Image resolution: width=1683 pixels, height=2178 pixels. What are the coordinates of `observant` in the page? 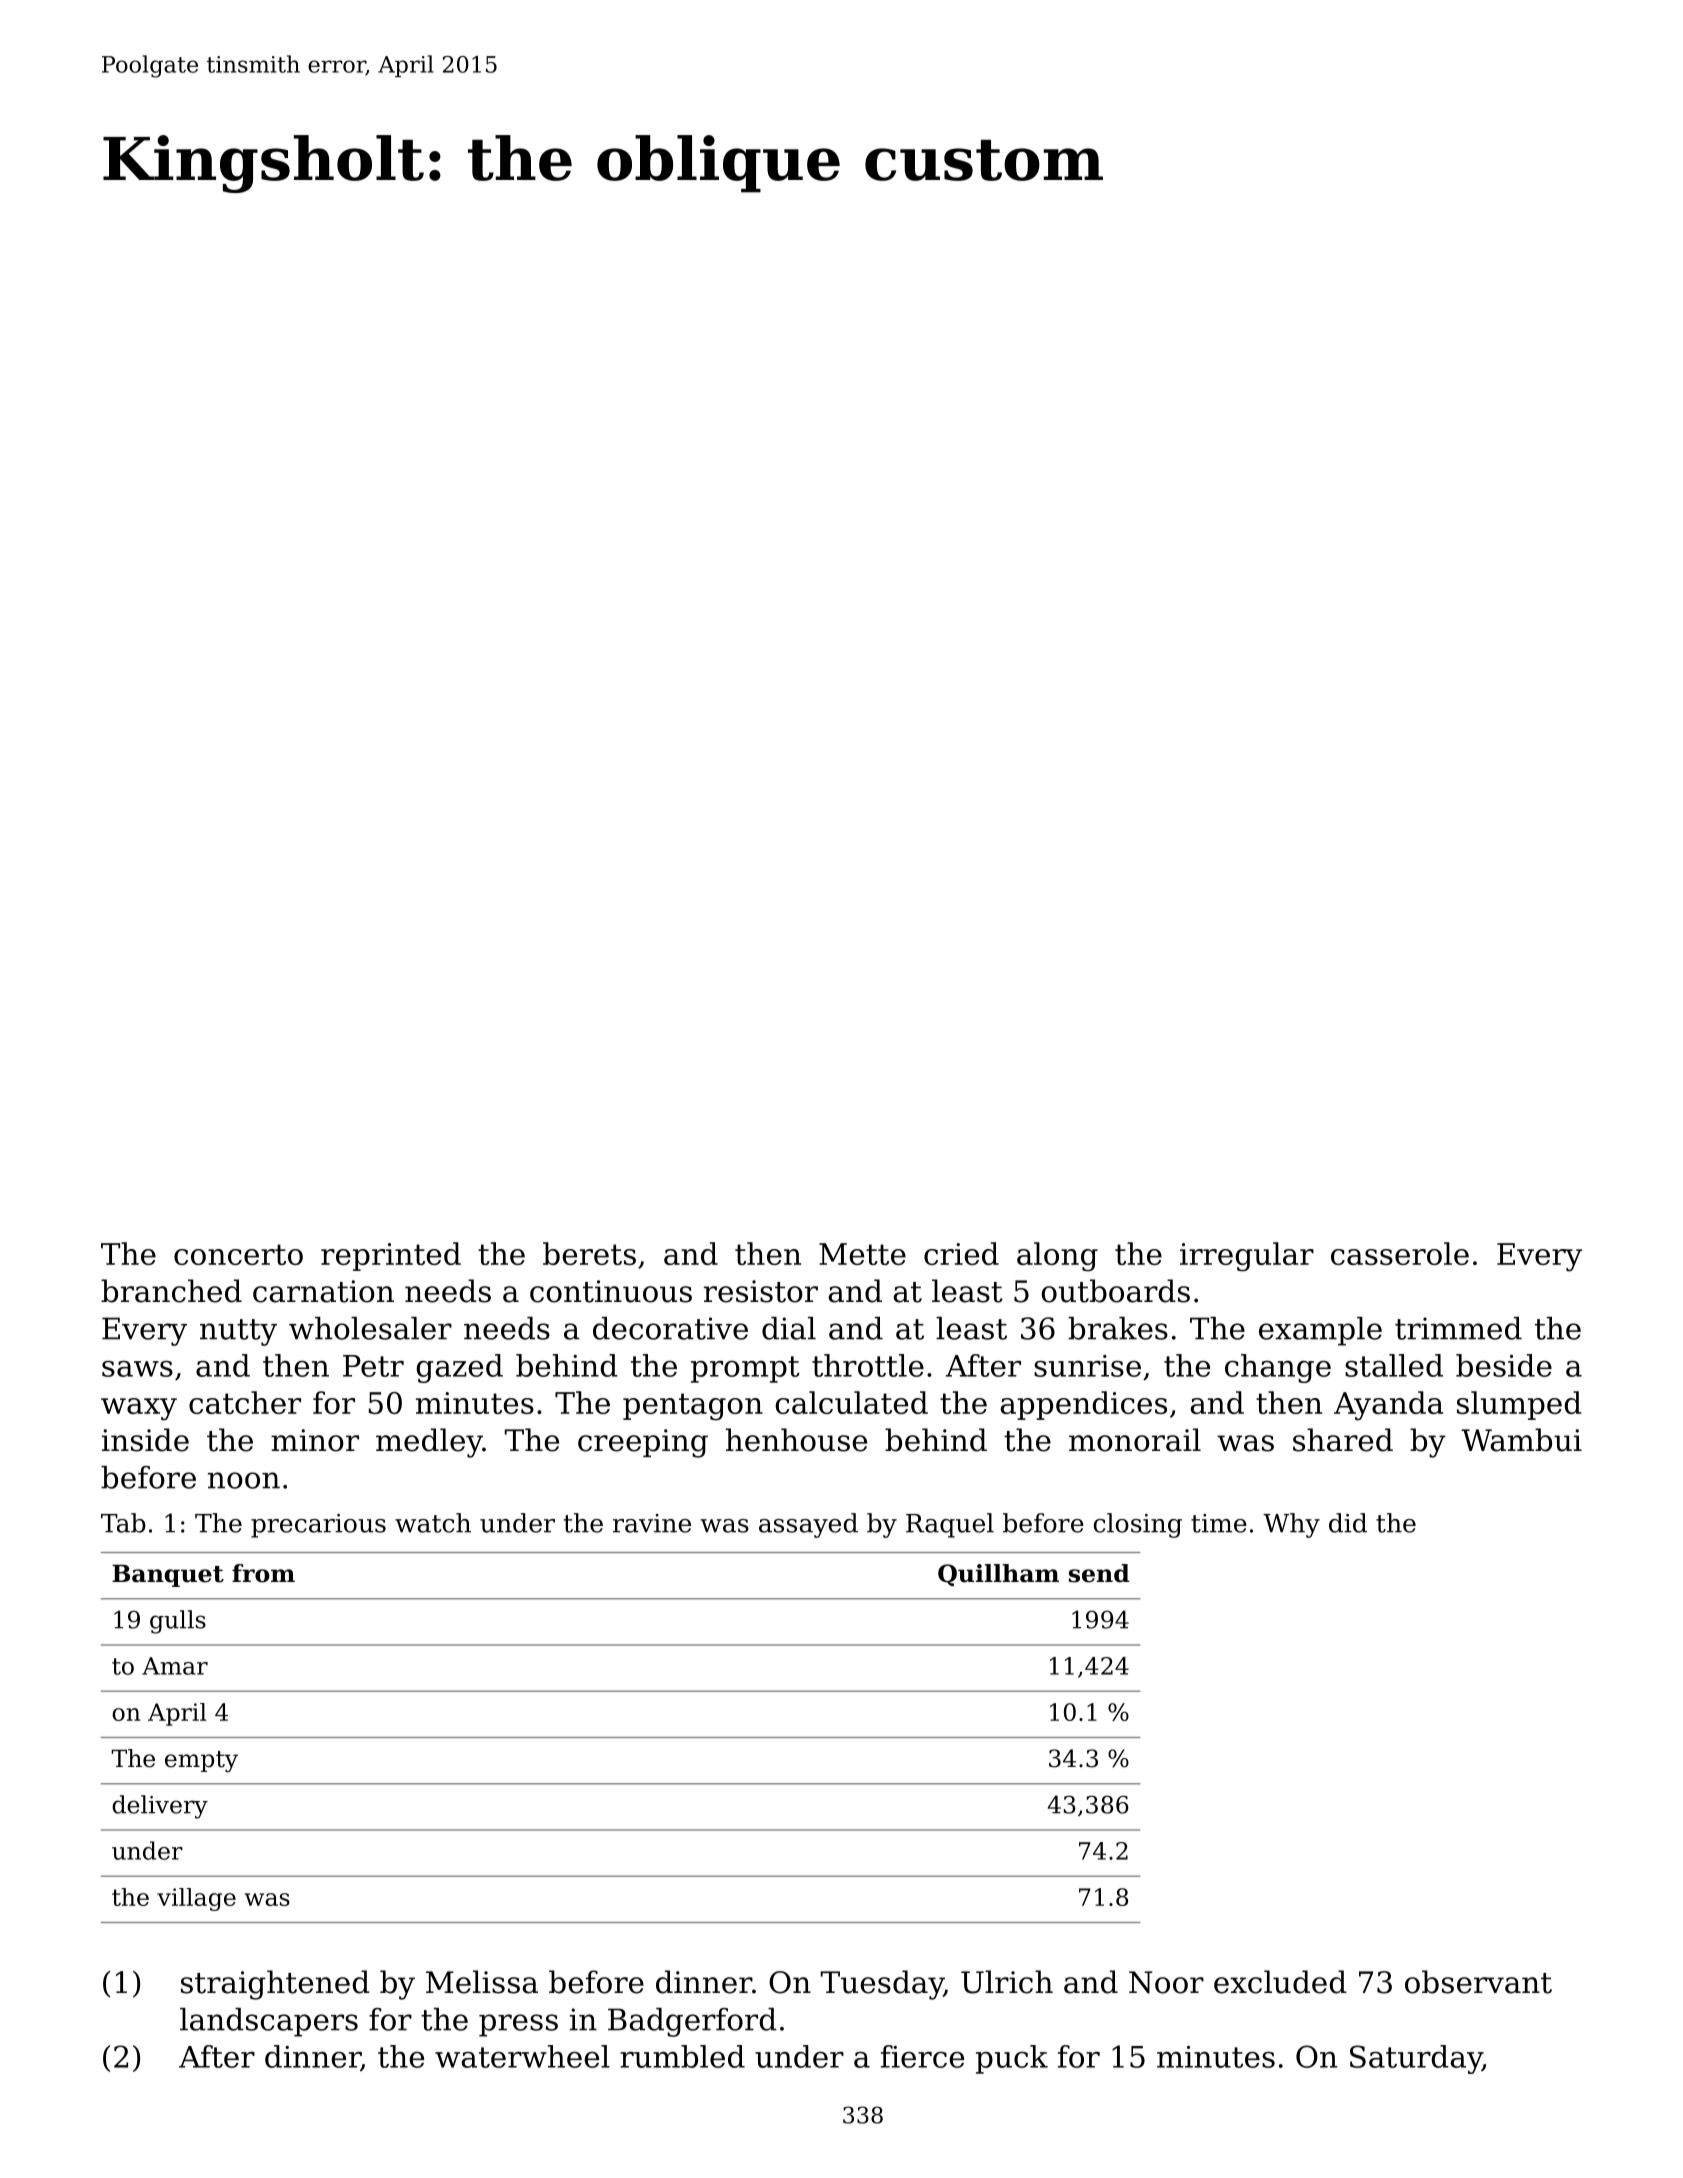 It's located at (1478, 1982).
